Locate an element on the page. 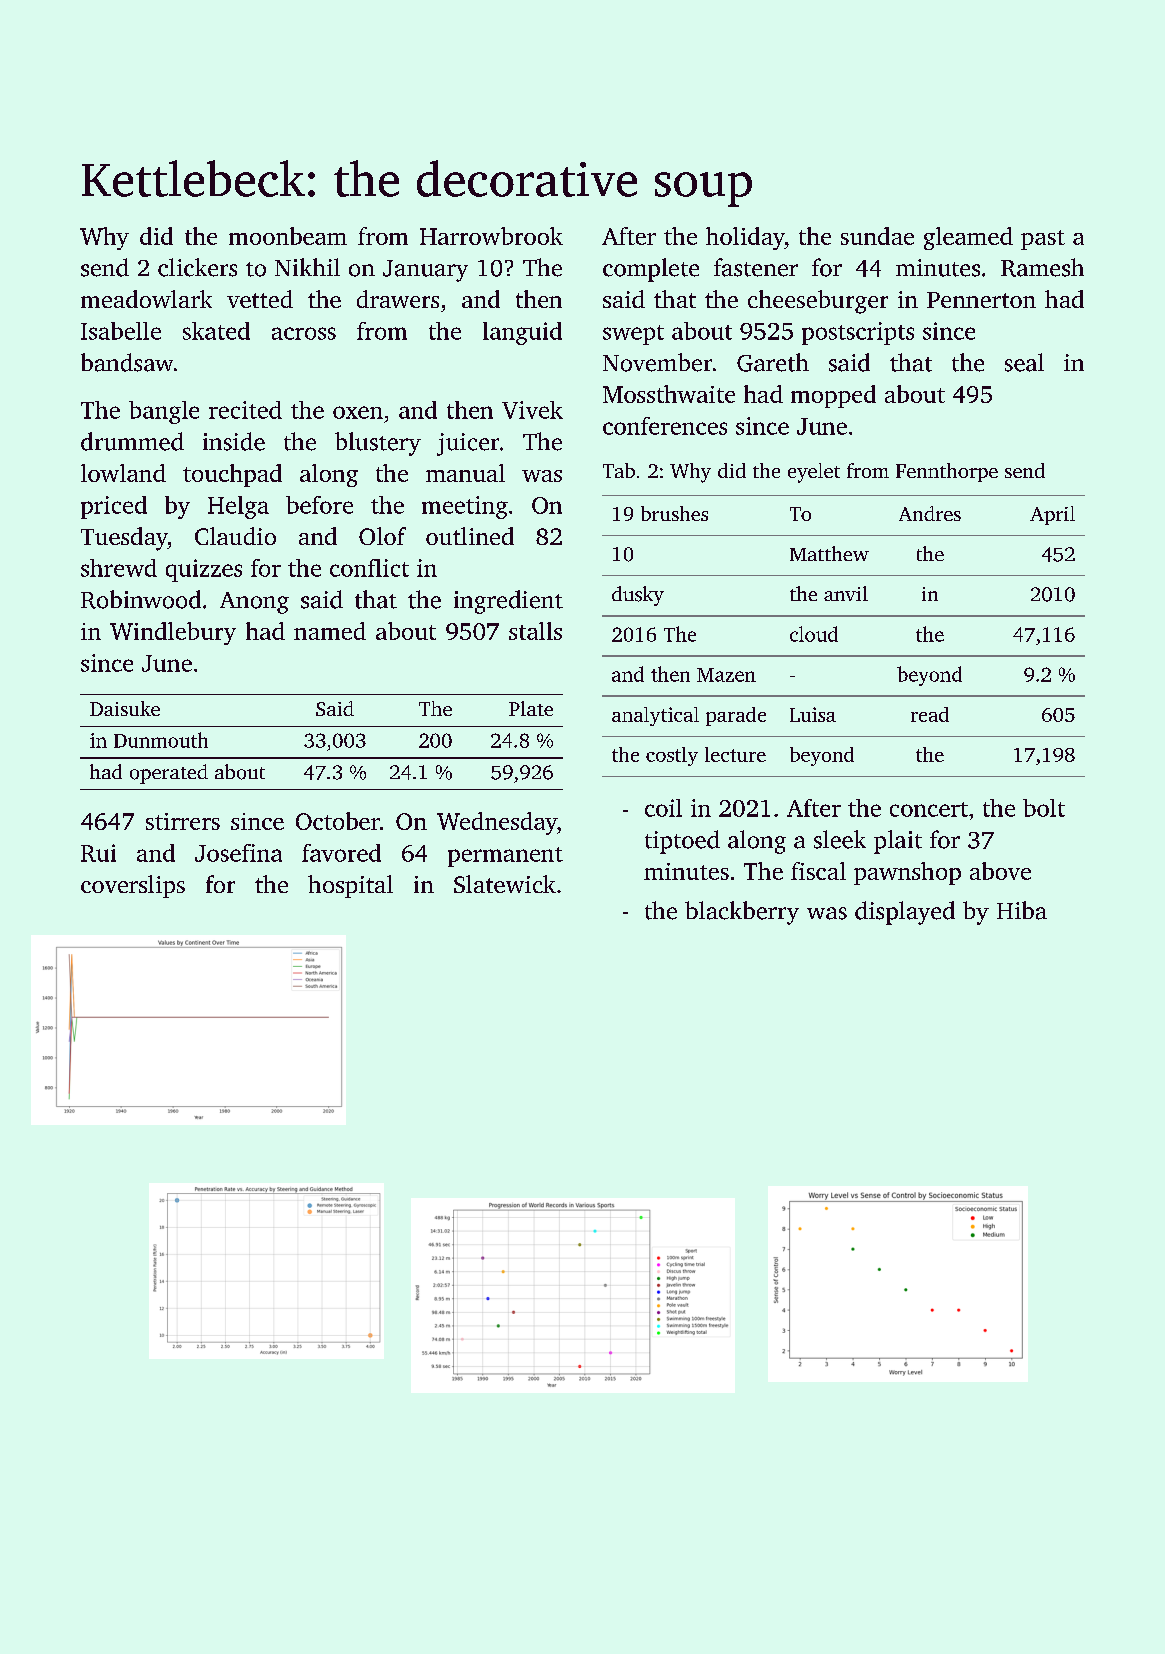 This page has height=1654, width=1165. Luisa is located at coordinates (813, 714).
